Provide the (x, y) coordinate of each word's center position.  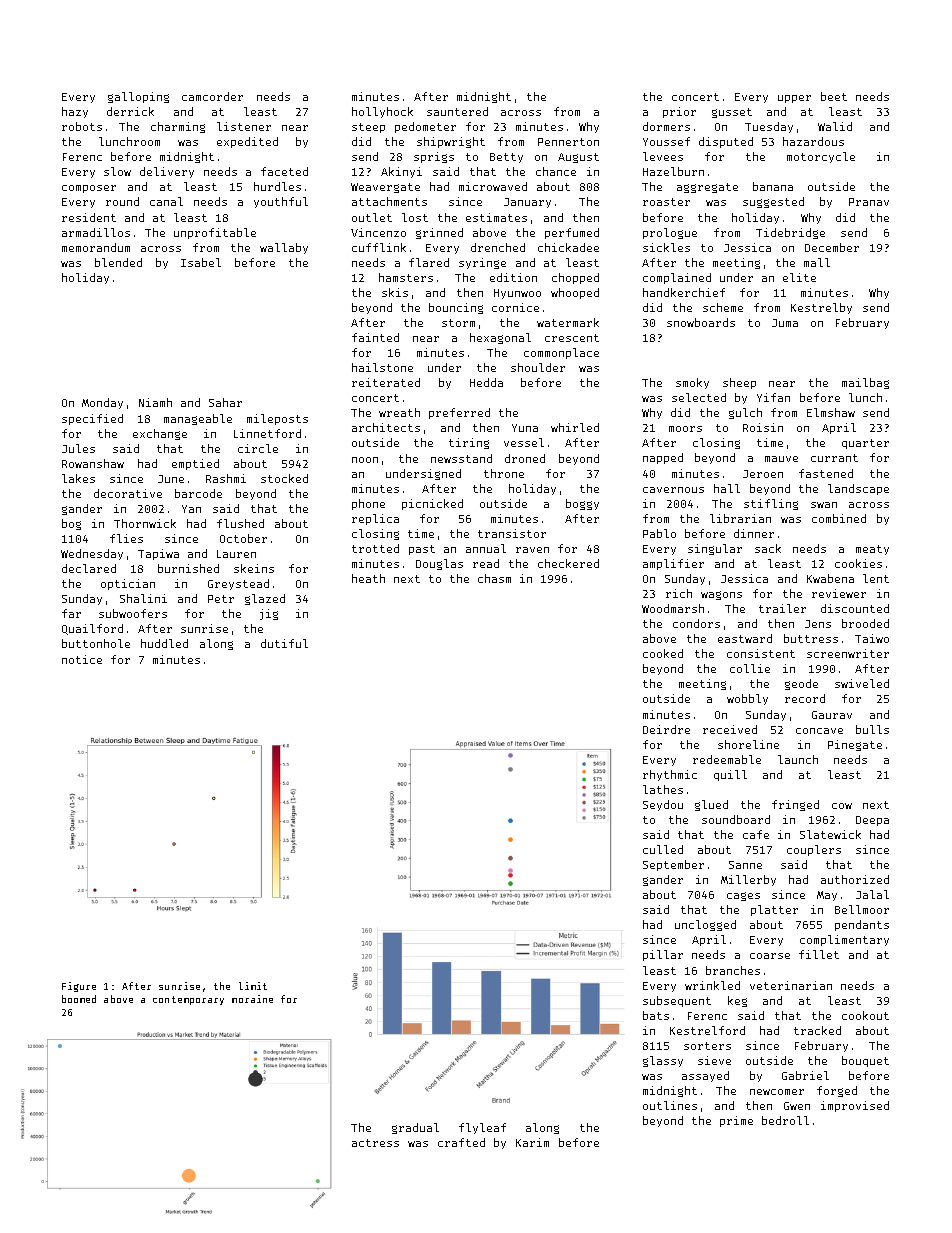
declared (89, 568)
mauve (781, 459)
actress (375, 1143)
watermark (568, 322)
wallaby (284, 248)
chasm (494, 578)
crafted (461, 1142)
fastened (826, 473)
